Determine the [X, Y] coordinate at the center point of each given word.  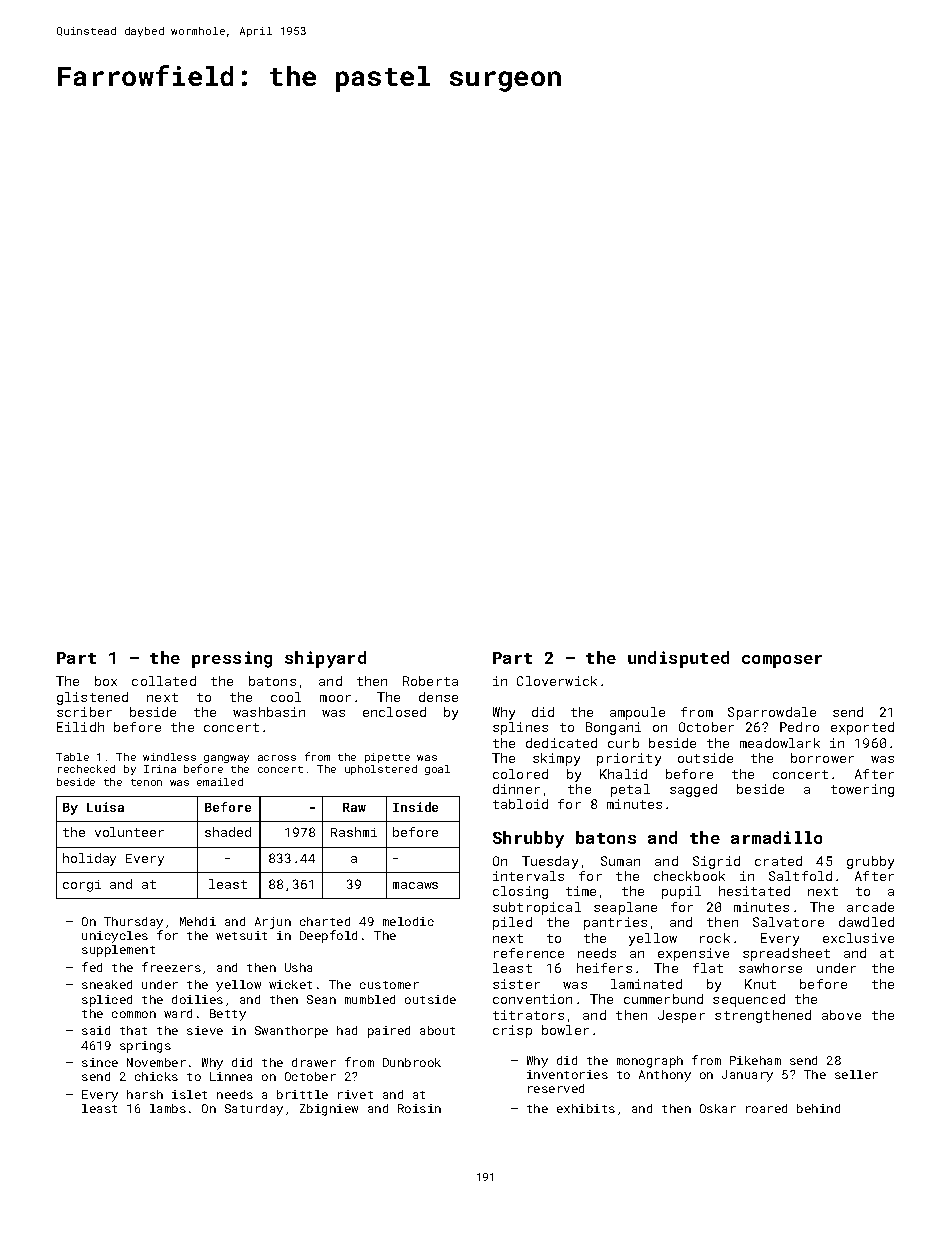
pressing [232, 659]
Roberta [430, 681]
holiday [89, 859]
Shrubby [528, 839]
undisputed [678, 659]
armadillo [776, 837]
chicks [156, 1076]
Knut [760, 984]
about [437, 1030]
